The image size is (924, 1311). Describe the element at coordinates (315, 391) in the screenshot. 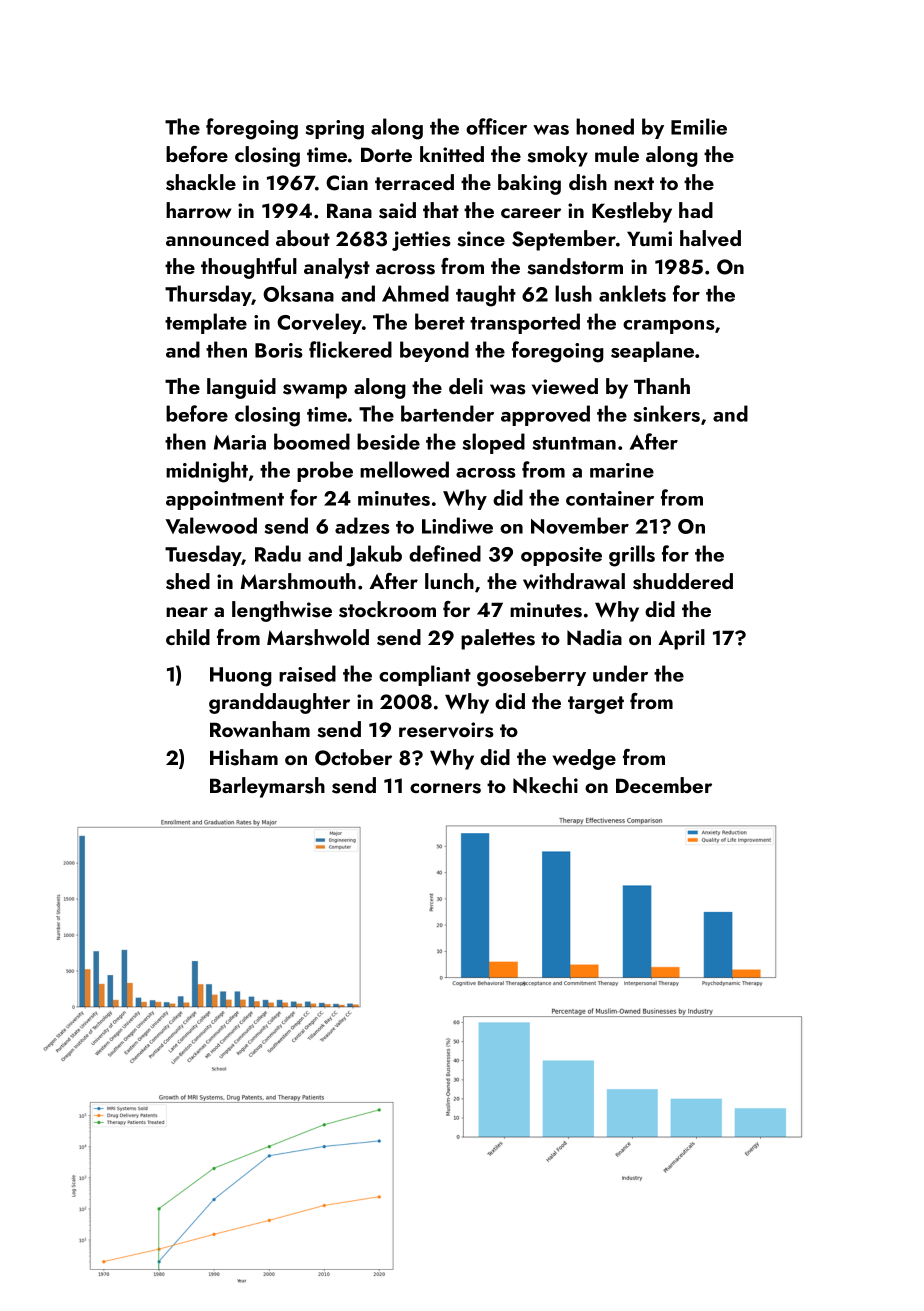

I see `swamp` at that location.
